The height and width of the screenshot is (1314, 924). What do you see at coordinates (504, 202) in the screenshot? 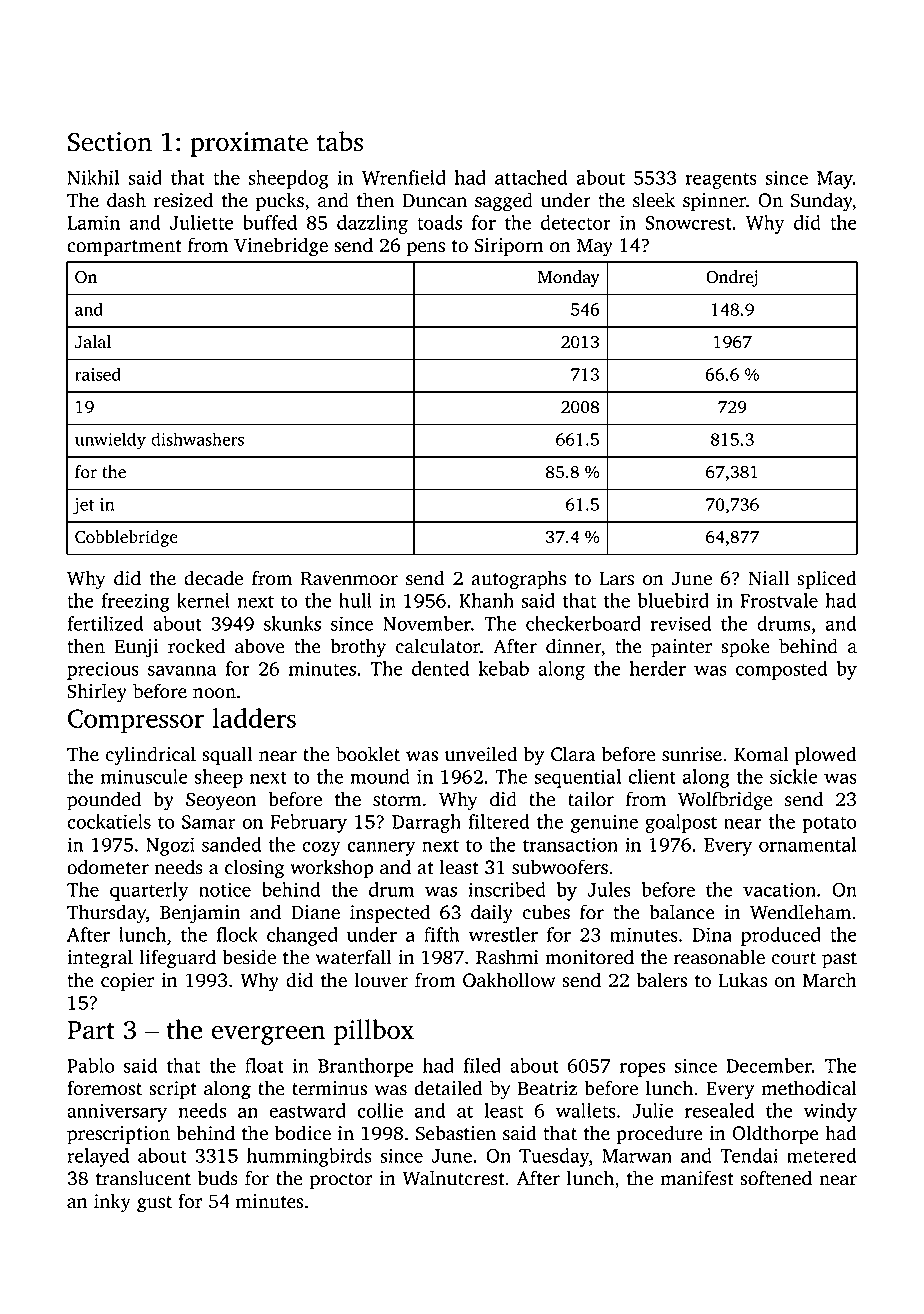
I see `sagged` at bounding box center [504, 202].
